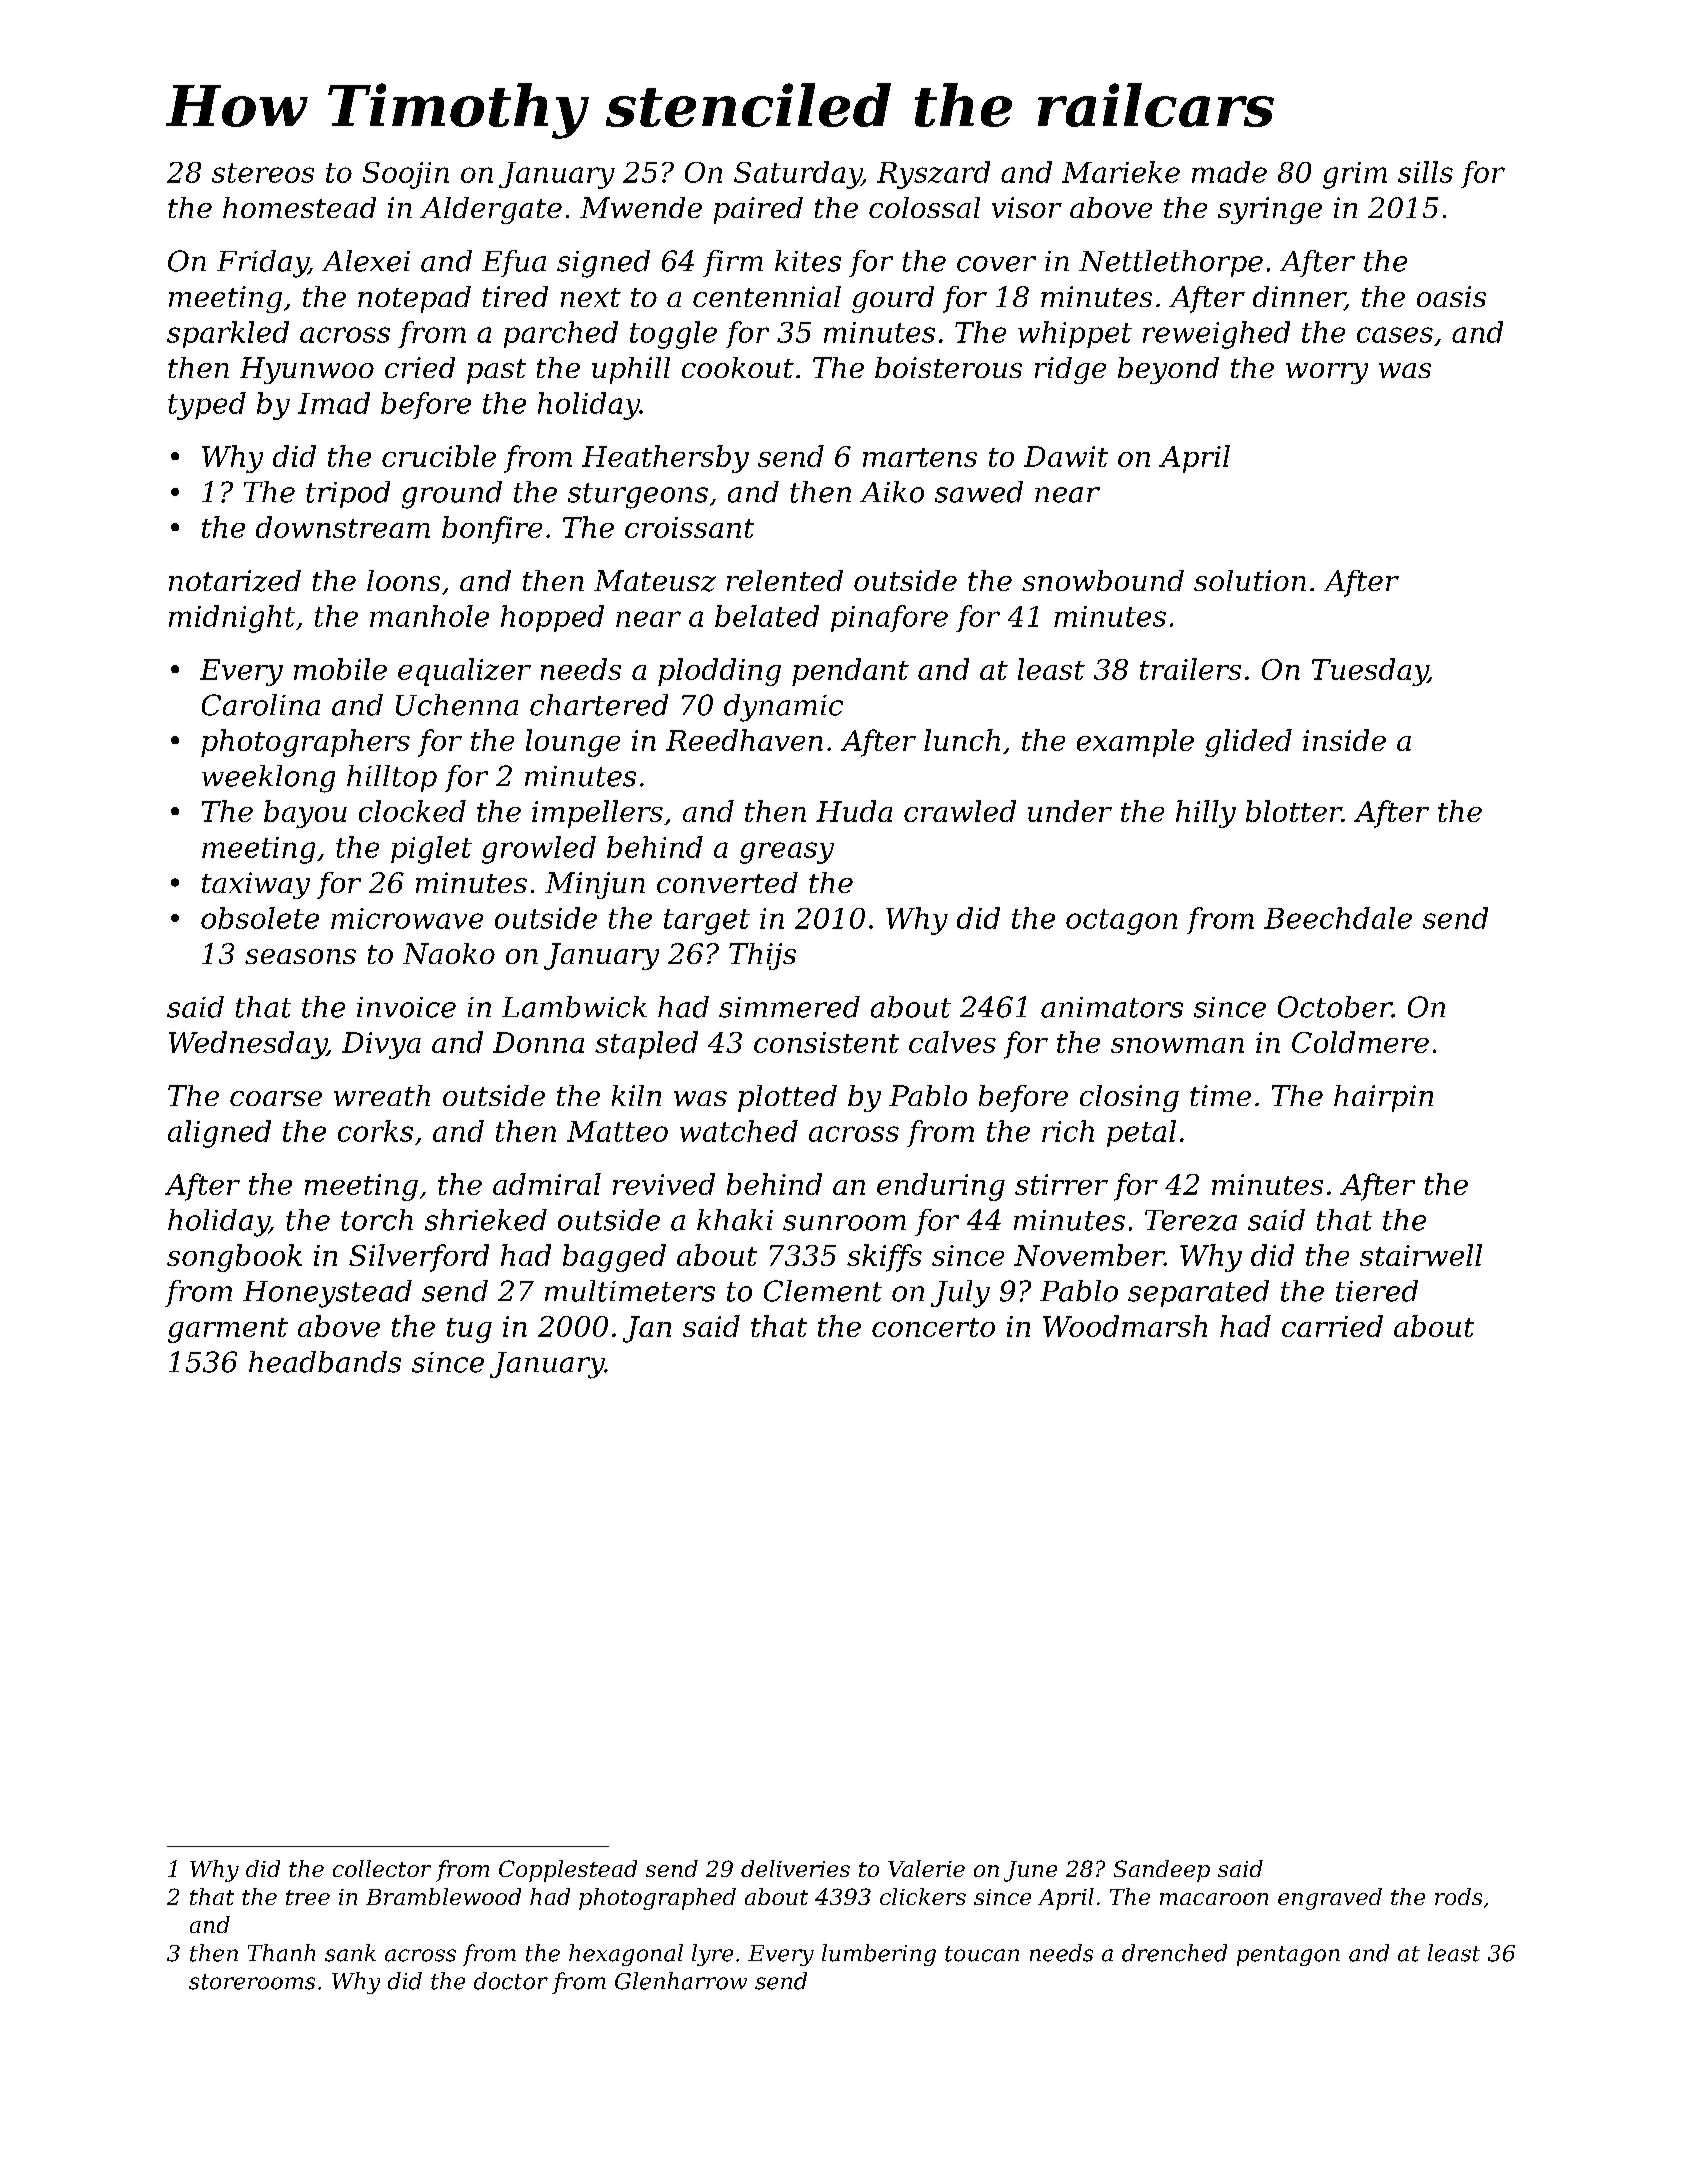 This screenshot has height=2178, width=1683. What do you see at coordinates (933, 1327) in the screenshot?
I see `concerto` at bounding box center [933, 1327].
